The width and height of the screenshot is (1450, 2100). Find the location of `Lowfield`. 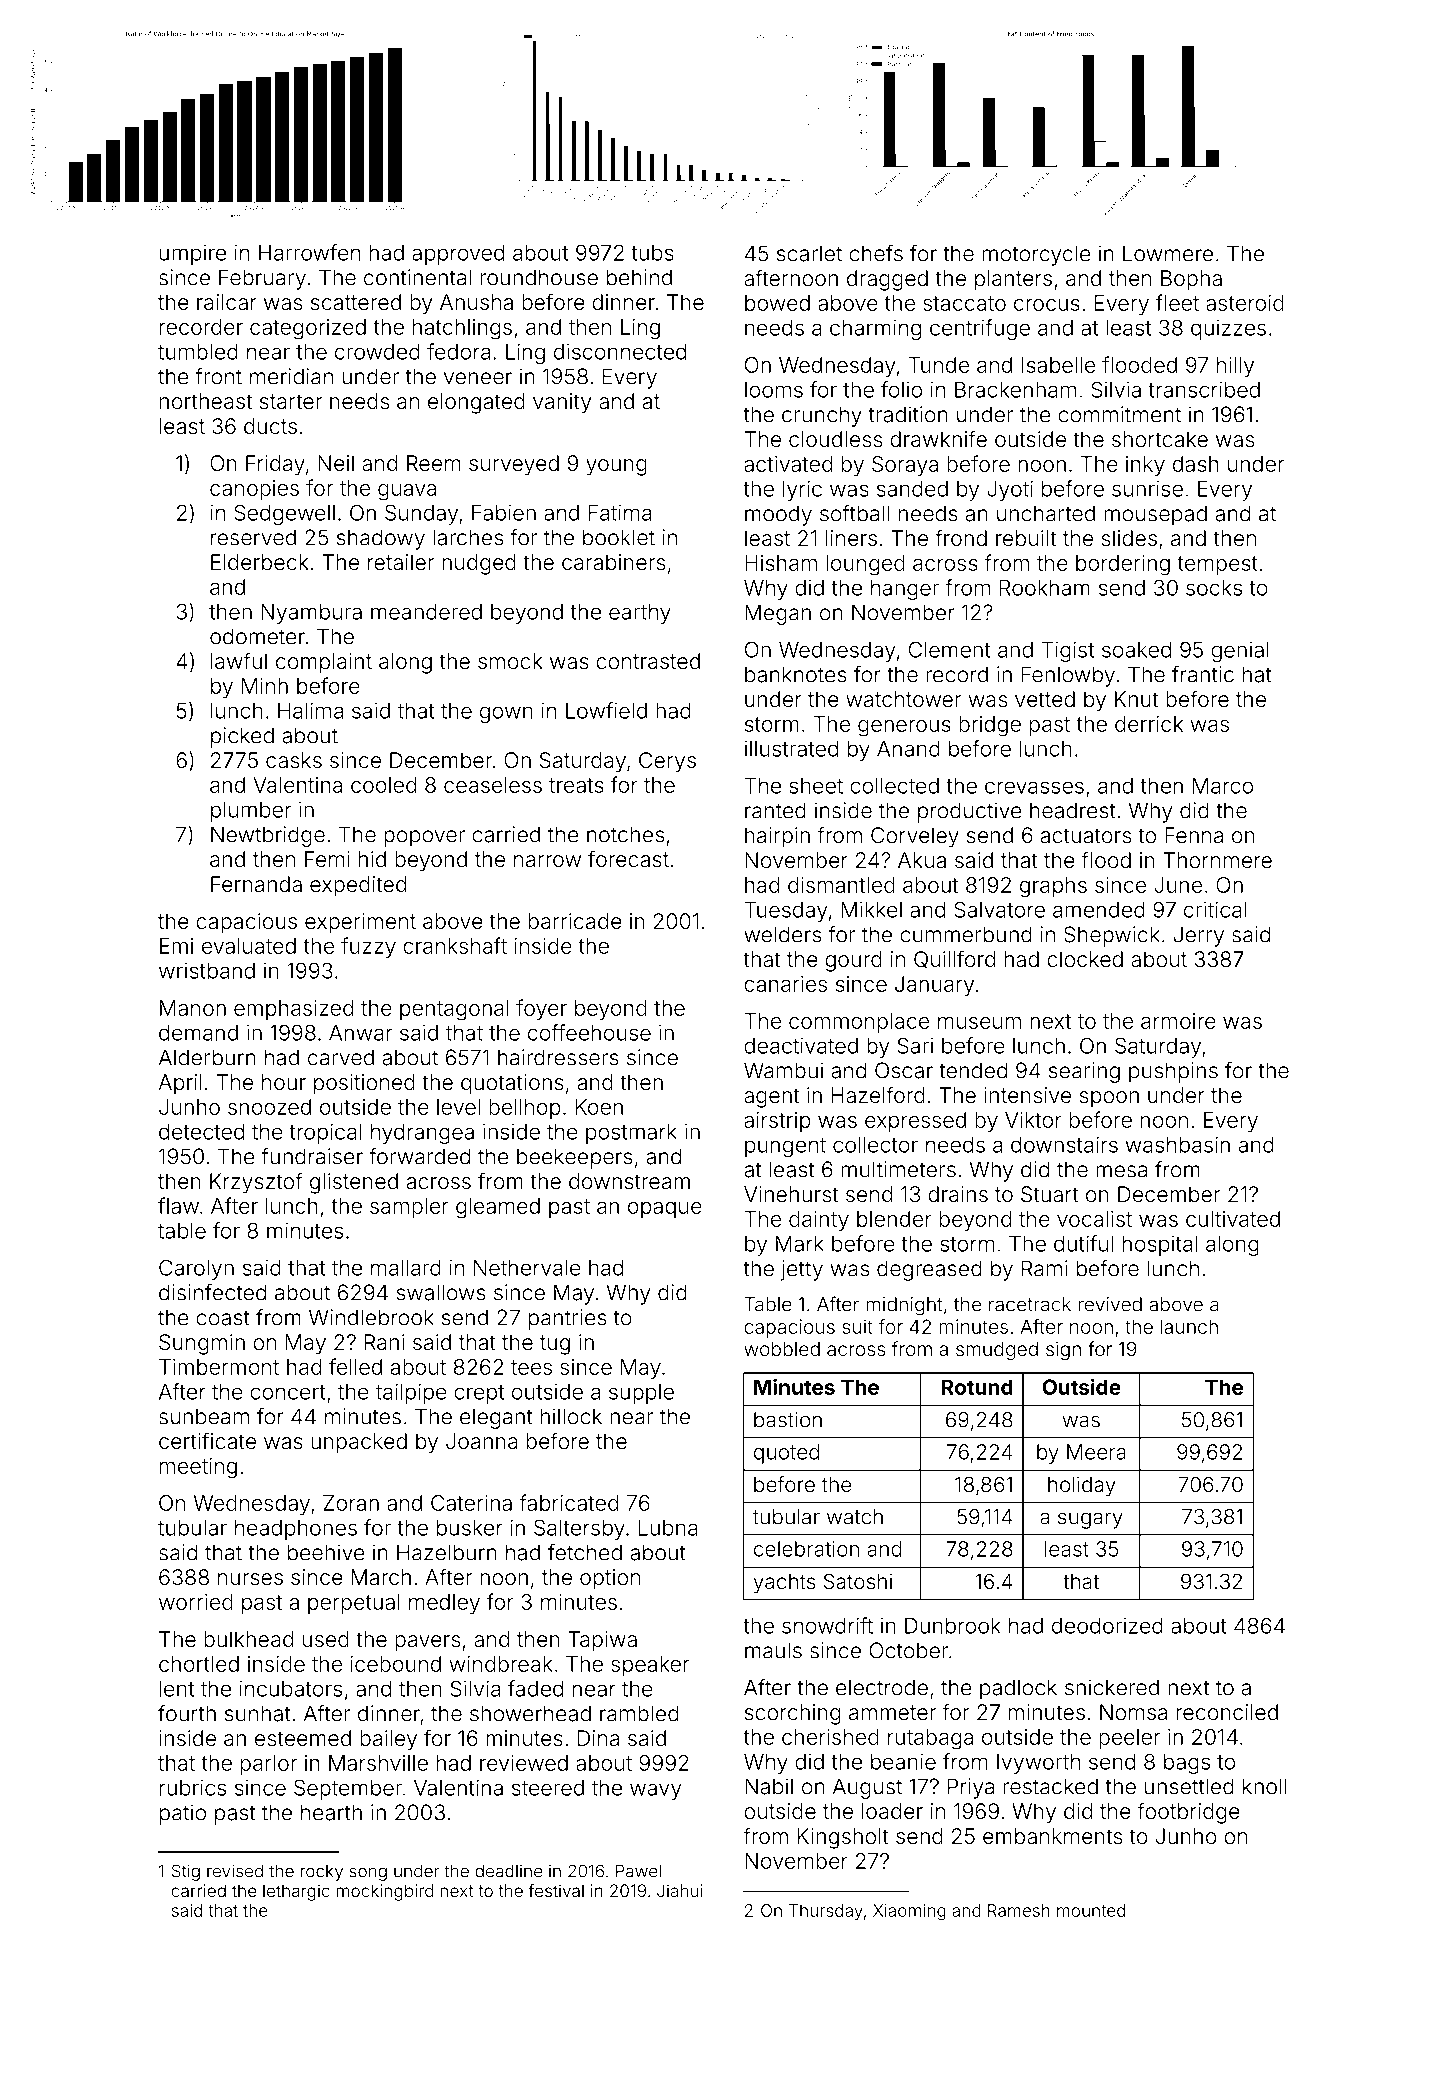

Lowfield is located at coordinates (606, 710).
